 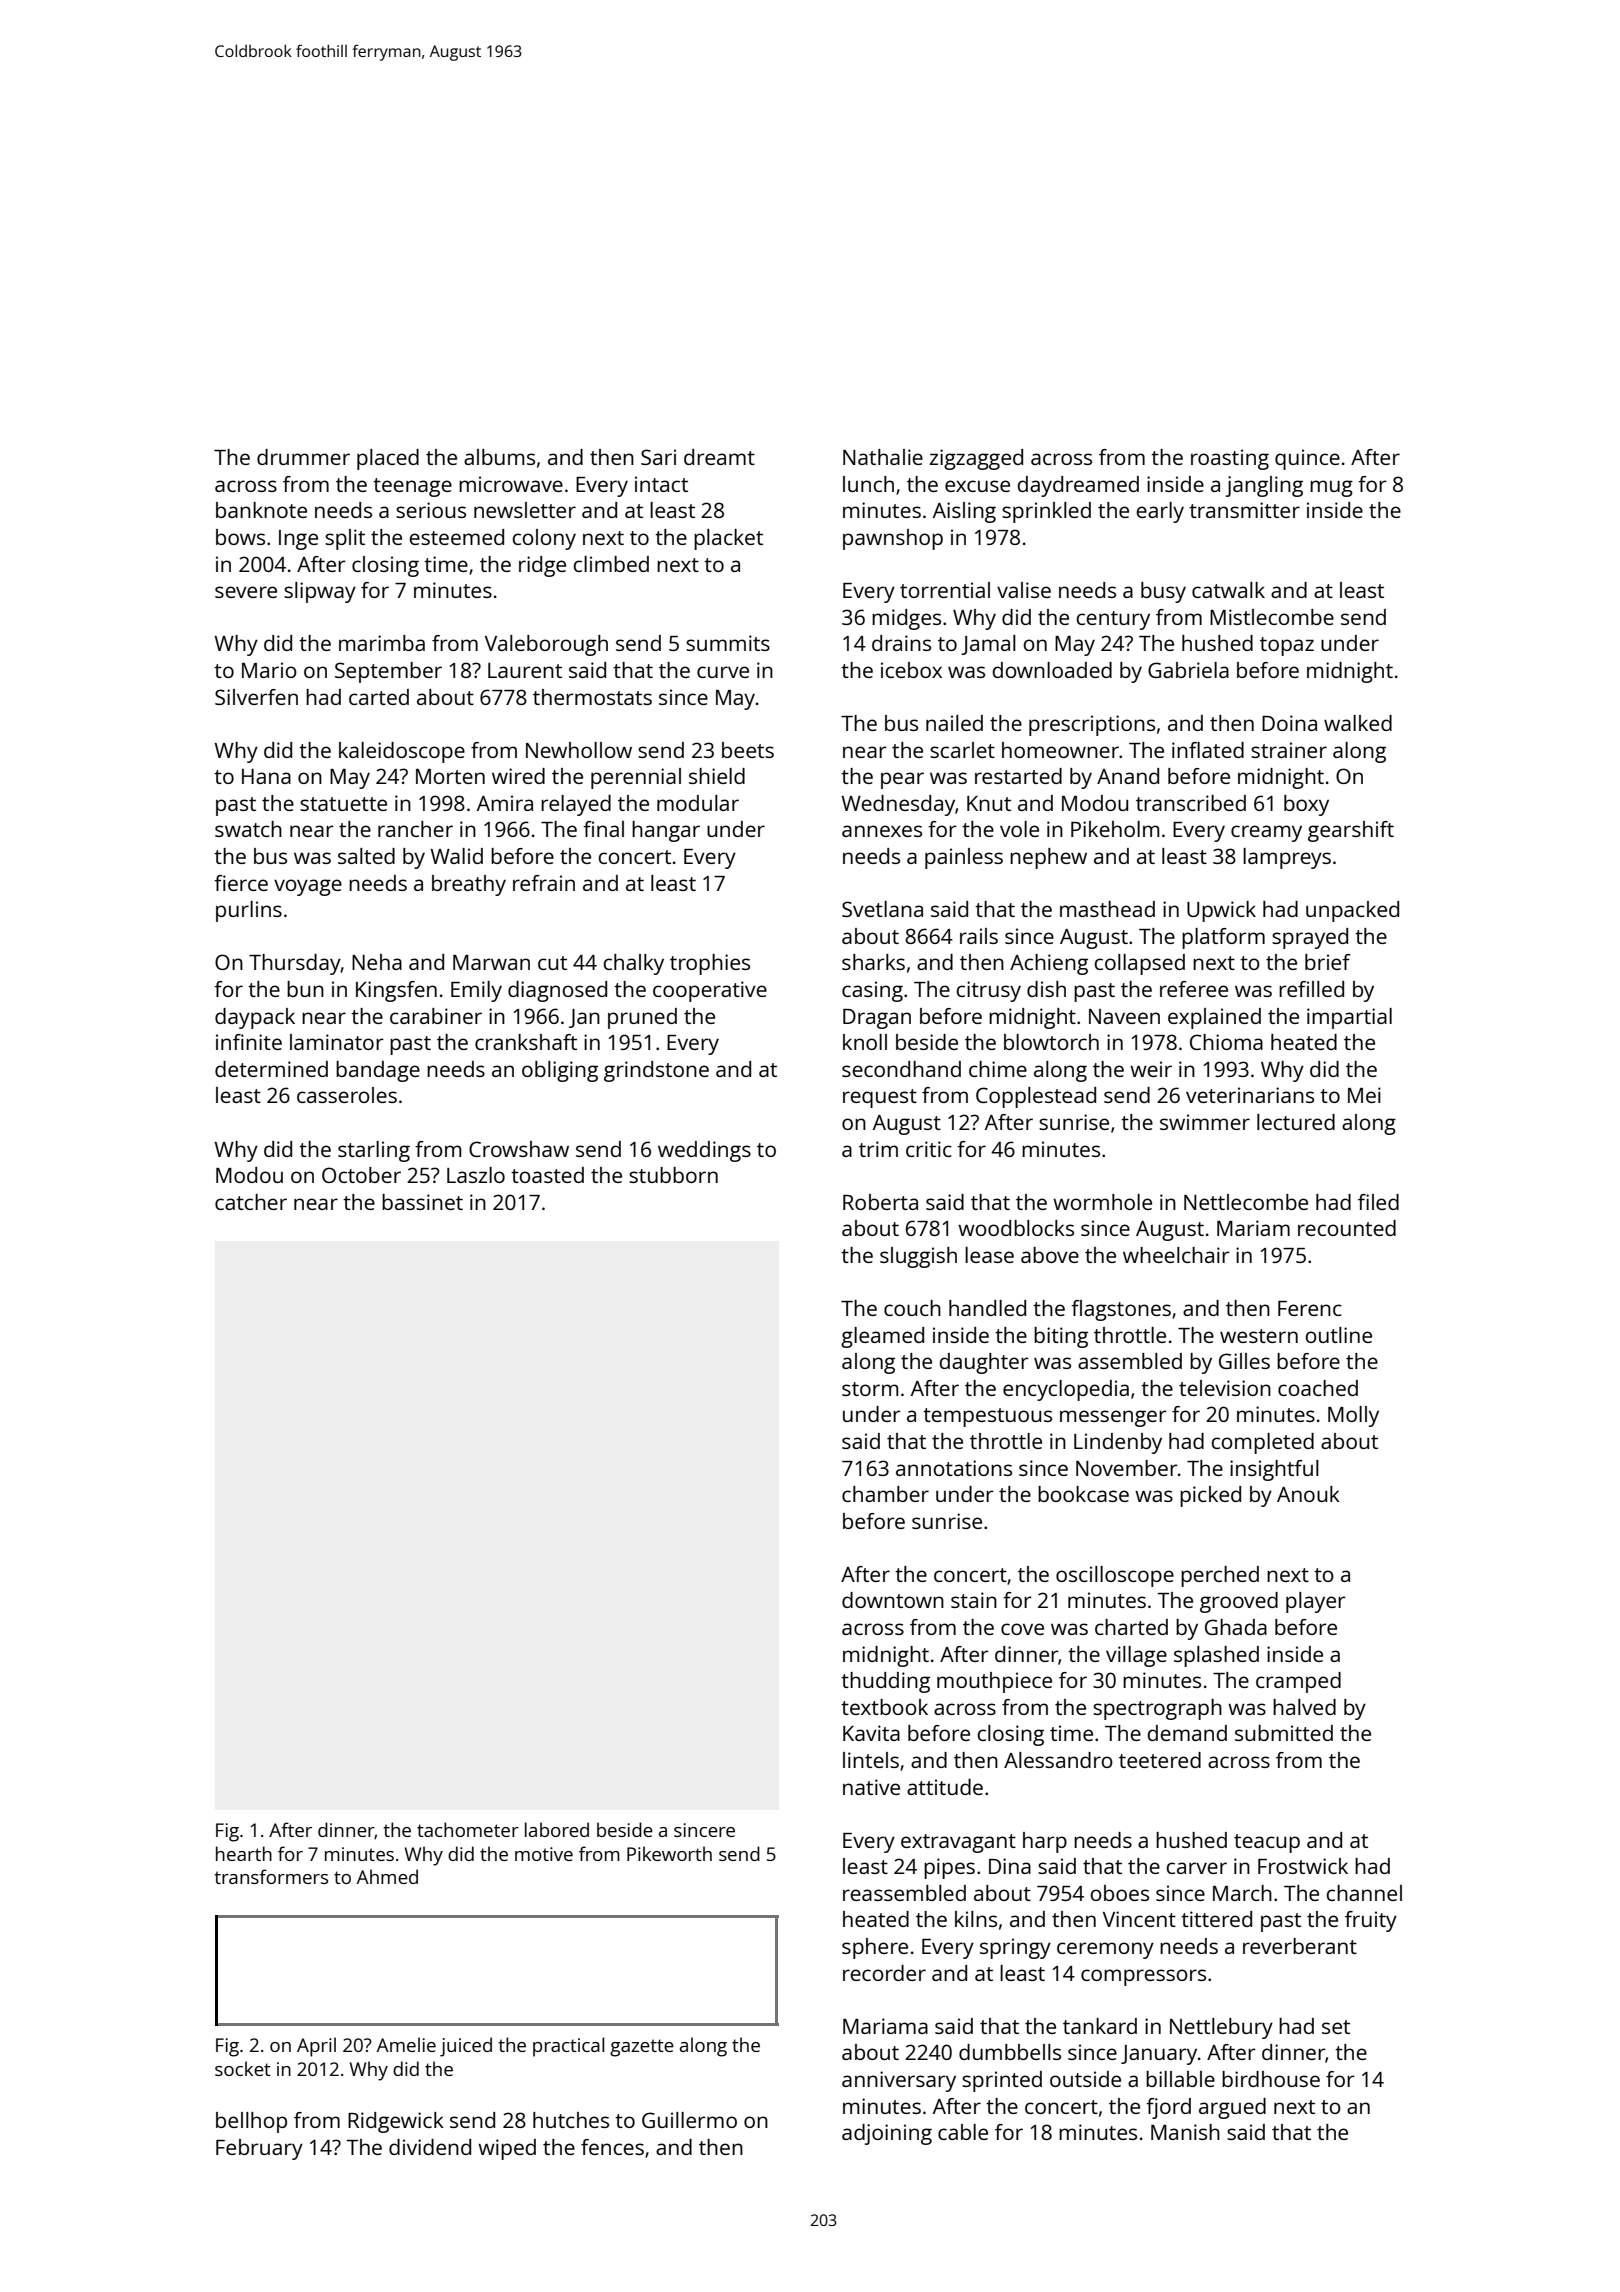 What do you see at coordinates (893, 539) in the document?
I see `pawnshop` at bounding box center [893, 539].
